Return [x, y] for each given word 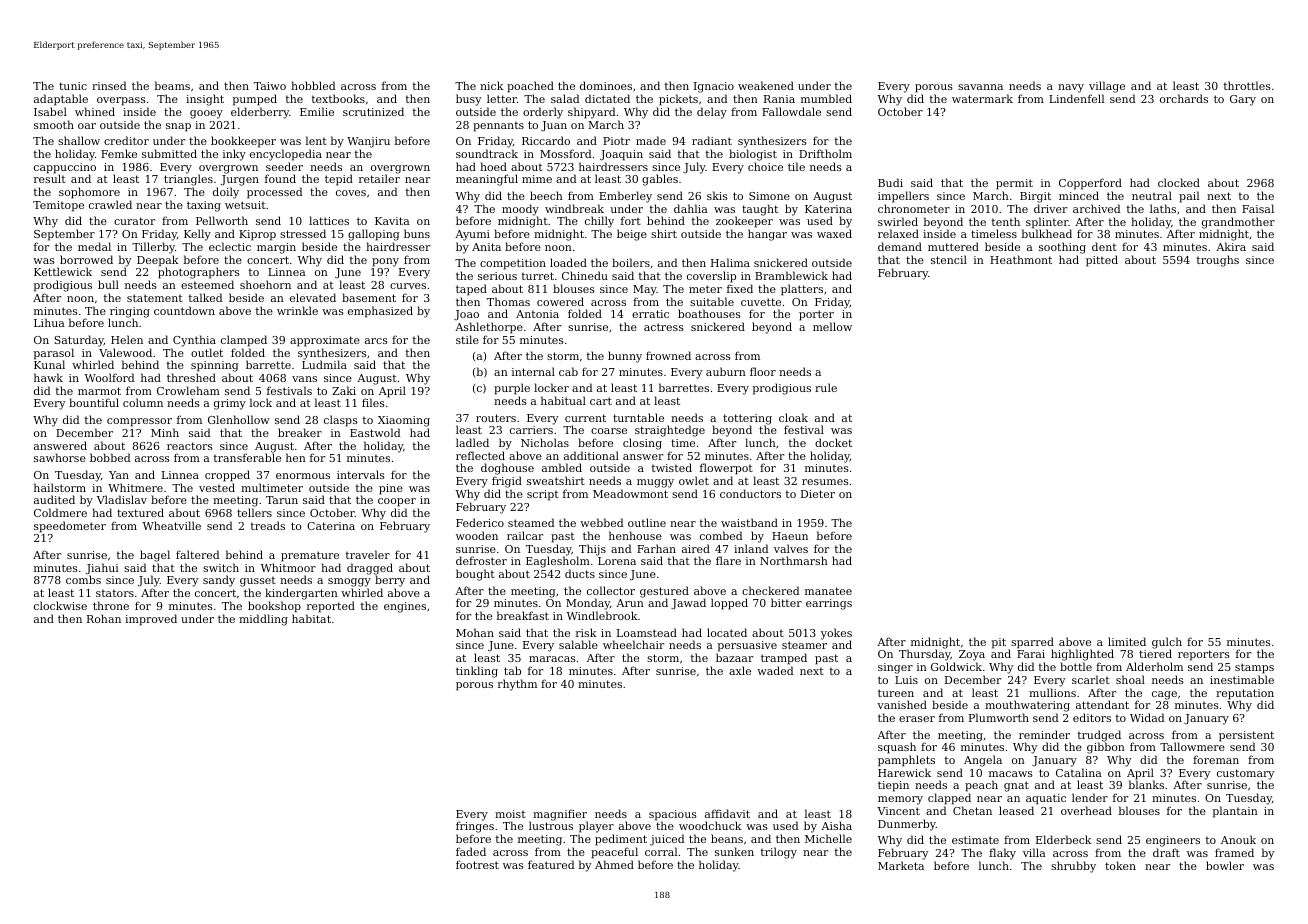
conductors [750, 493]
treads [268, 525]
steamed [531, 522]
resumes [825, 482]
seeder [284, 166]
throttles [1247, 85]
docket [833, 442]
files [373, 403]
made [651, 140]
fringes [475, 827]
